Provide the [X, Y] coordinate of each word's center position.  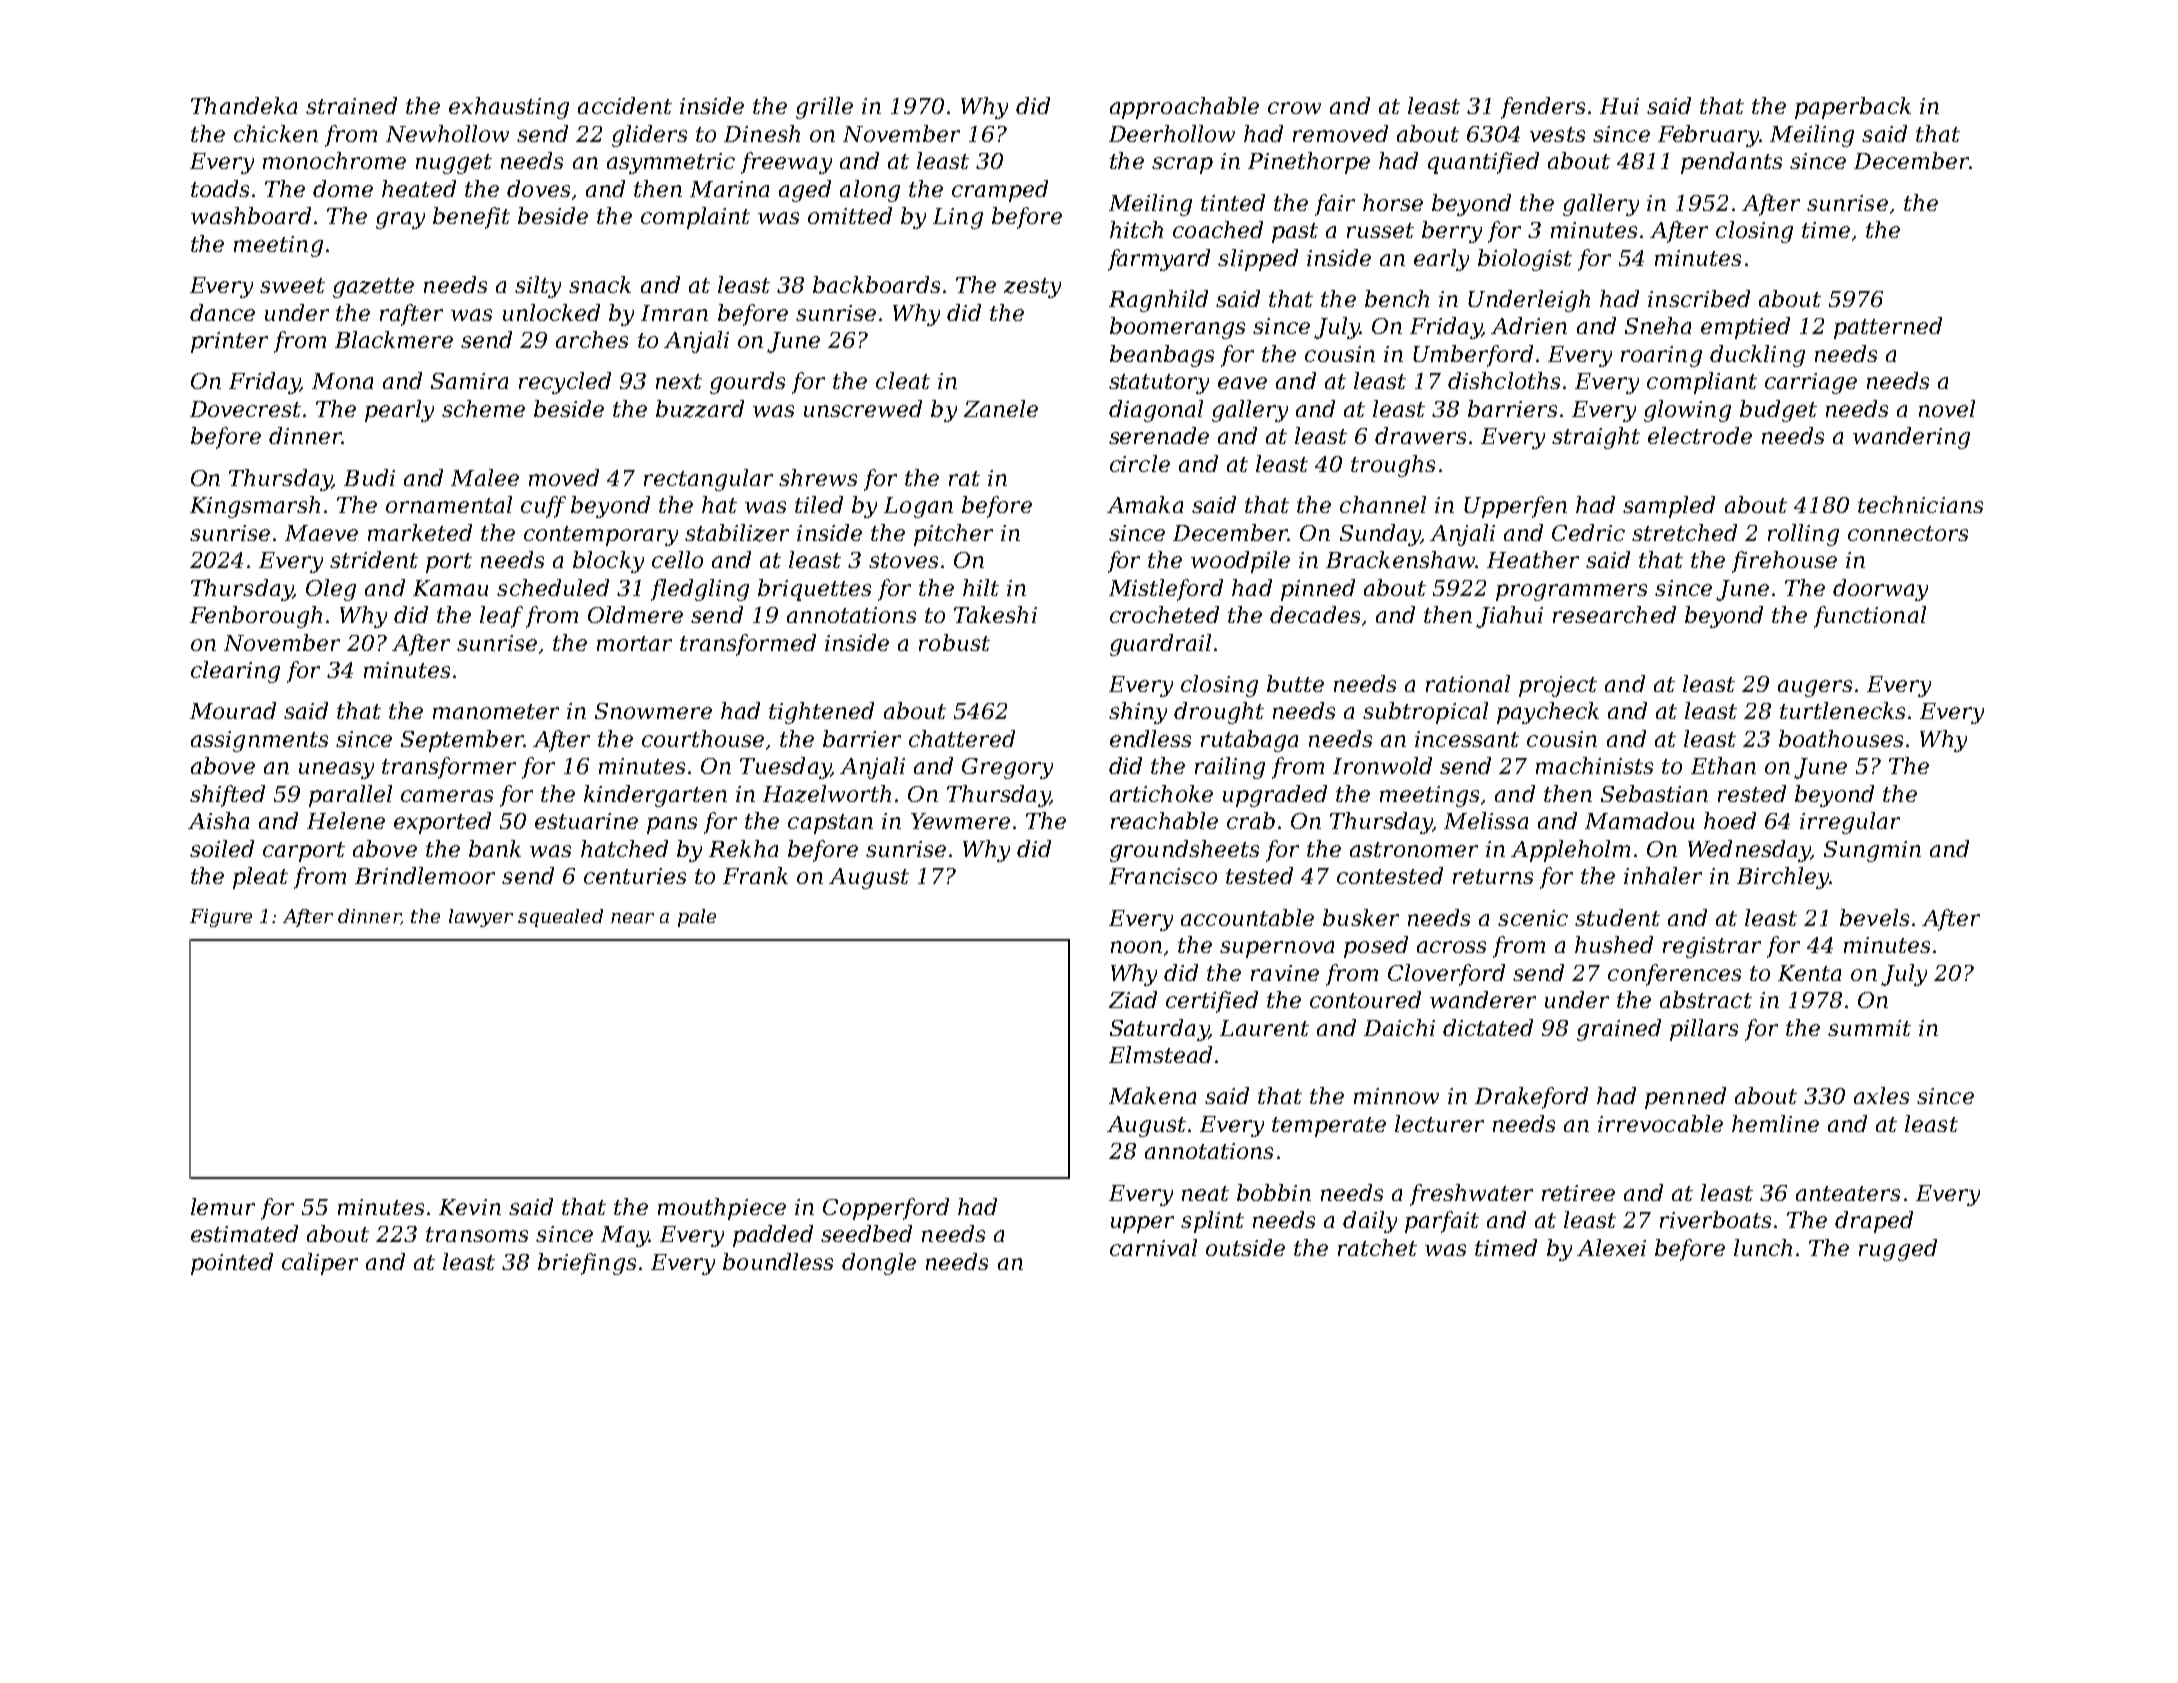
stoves [903, 560]
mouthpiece [722, 1209]
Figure [221, 918]
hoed [1730, 820]
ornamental [449, 504]
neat [1205, 1193]
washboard [251, 215]
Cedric [1588, 532]
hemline [1775, 1123]
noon [1136, 947]
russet [1380, 230]
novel [1947, 408]
